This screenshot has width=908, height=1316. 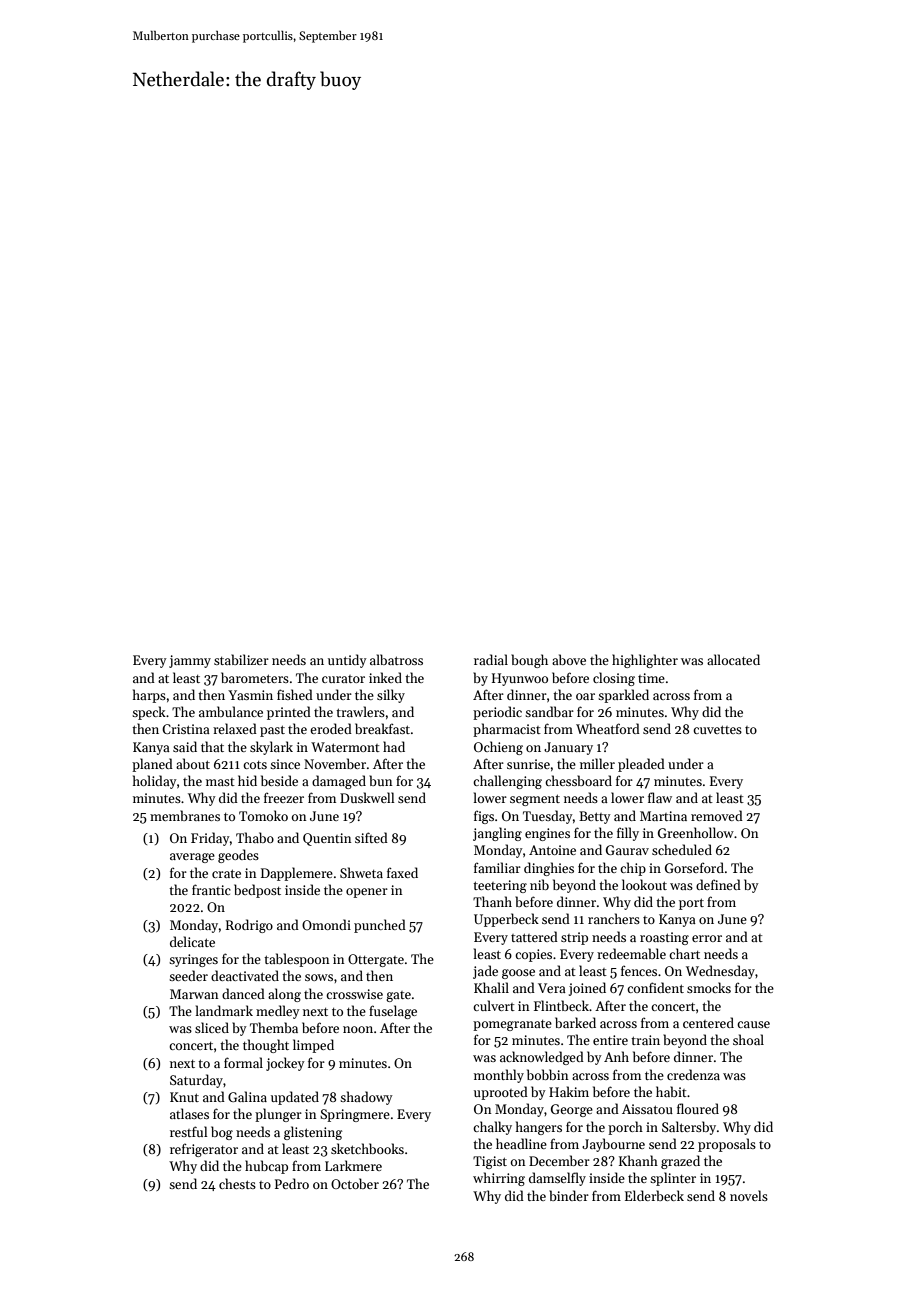 What do you see at coordinates (533, 955) in the screenshot?
I see `copies` at bounding box center [533, 955].
